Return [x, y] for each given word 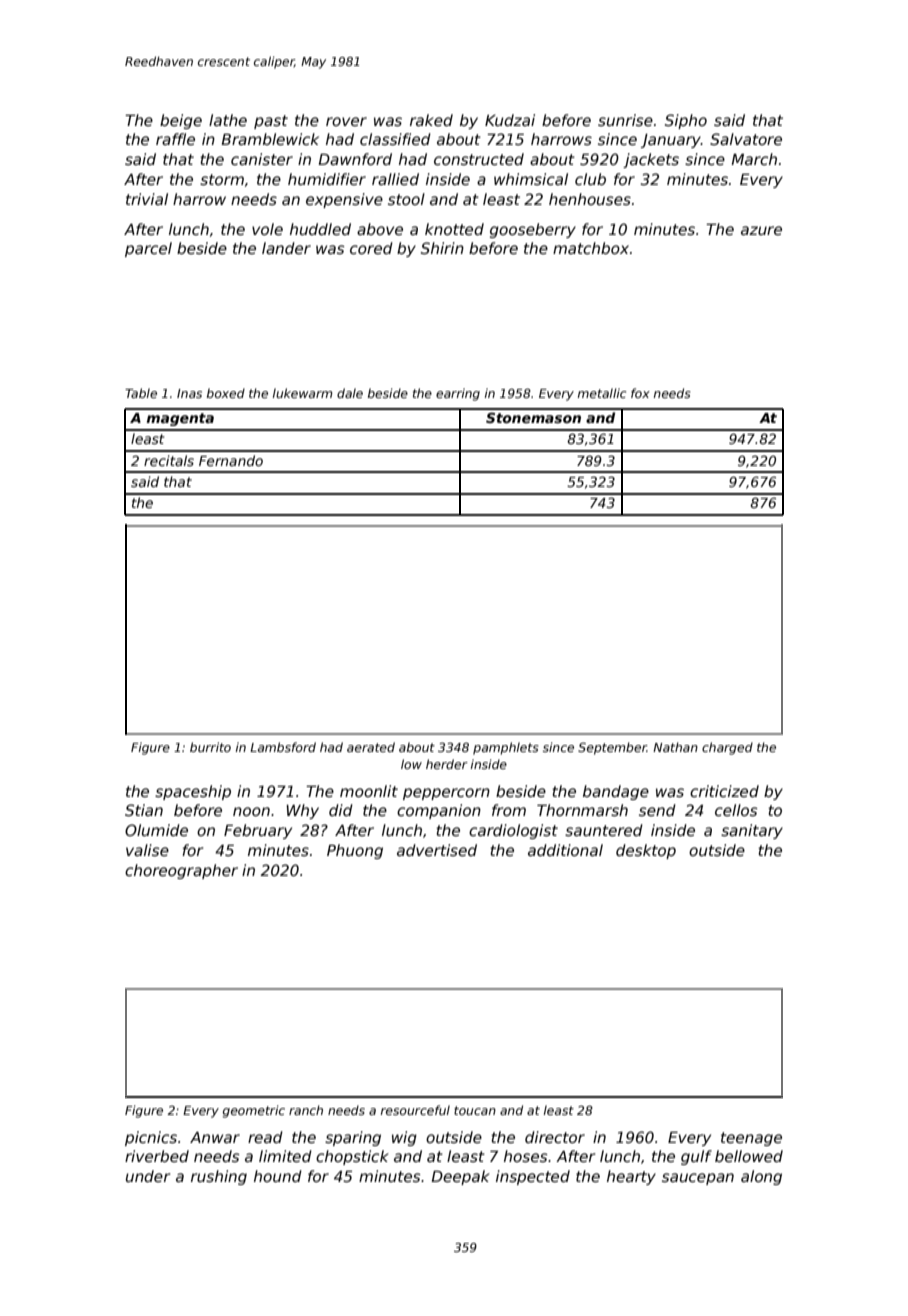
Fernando [231, 460]
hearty [631, 1177]
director [555, 1137]
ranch [306, 1110]
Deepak [460, 1177]
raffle [175, 139]
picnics [151, 1138]
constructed [479, 159]
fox [640, 393]
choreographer [181, 871]
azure [761, 230]
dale [350, 393]
